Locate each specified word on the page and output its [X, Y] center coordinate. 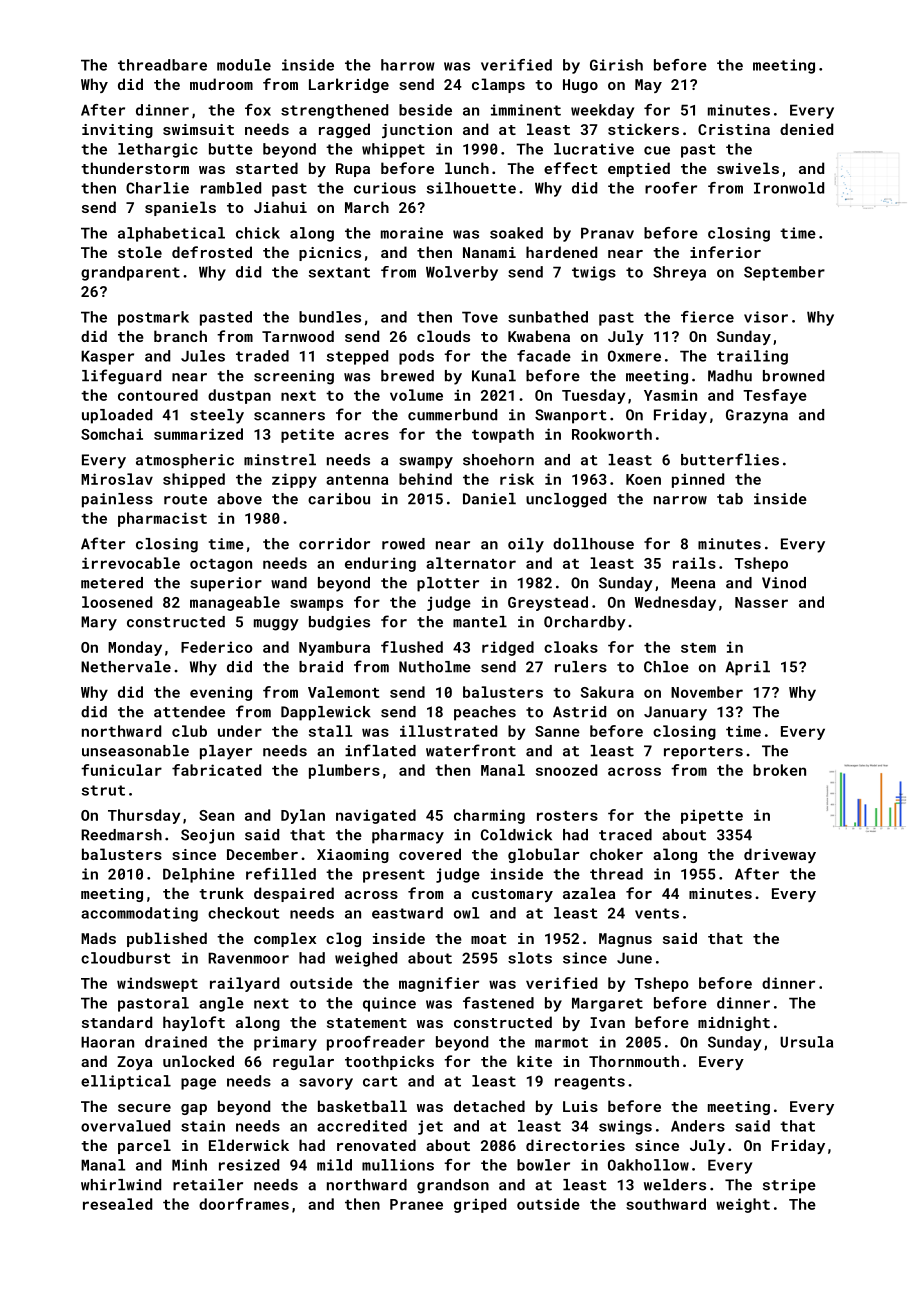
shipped [194, 480]
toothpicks [389, 1062]
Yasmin [670, 395]
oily [526, 545]
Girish [616, 65]
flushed [412, 647]
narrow [680, 500]
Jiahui [280, 207]
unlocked [198, 1061]
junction [417, 131]
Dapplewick [326, 713]
